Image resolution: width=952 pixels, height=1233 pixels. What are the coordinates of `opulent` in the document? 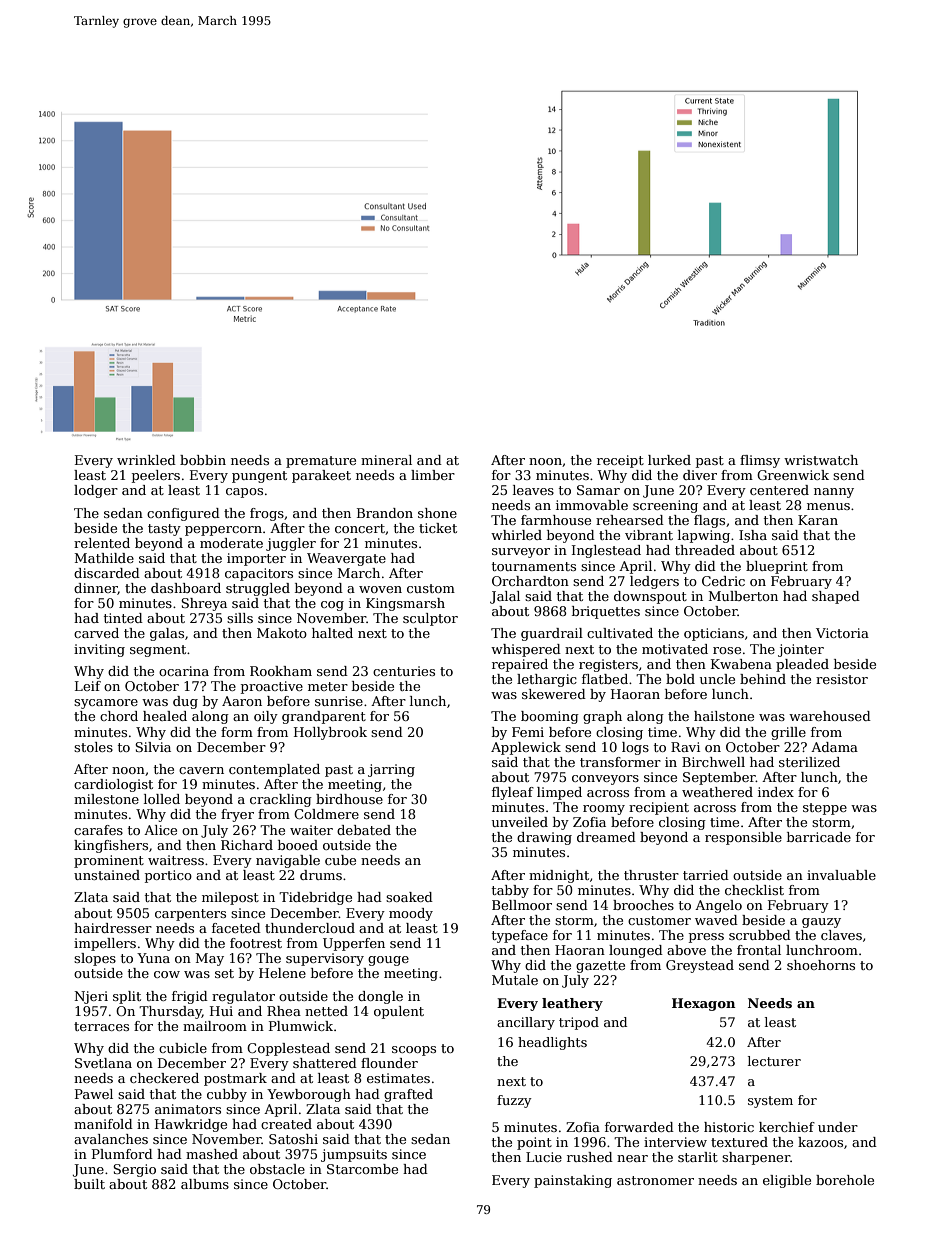 It's located at (399, 1012).
